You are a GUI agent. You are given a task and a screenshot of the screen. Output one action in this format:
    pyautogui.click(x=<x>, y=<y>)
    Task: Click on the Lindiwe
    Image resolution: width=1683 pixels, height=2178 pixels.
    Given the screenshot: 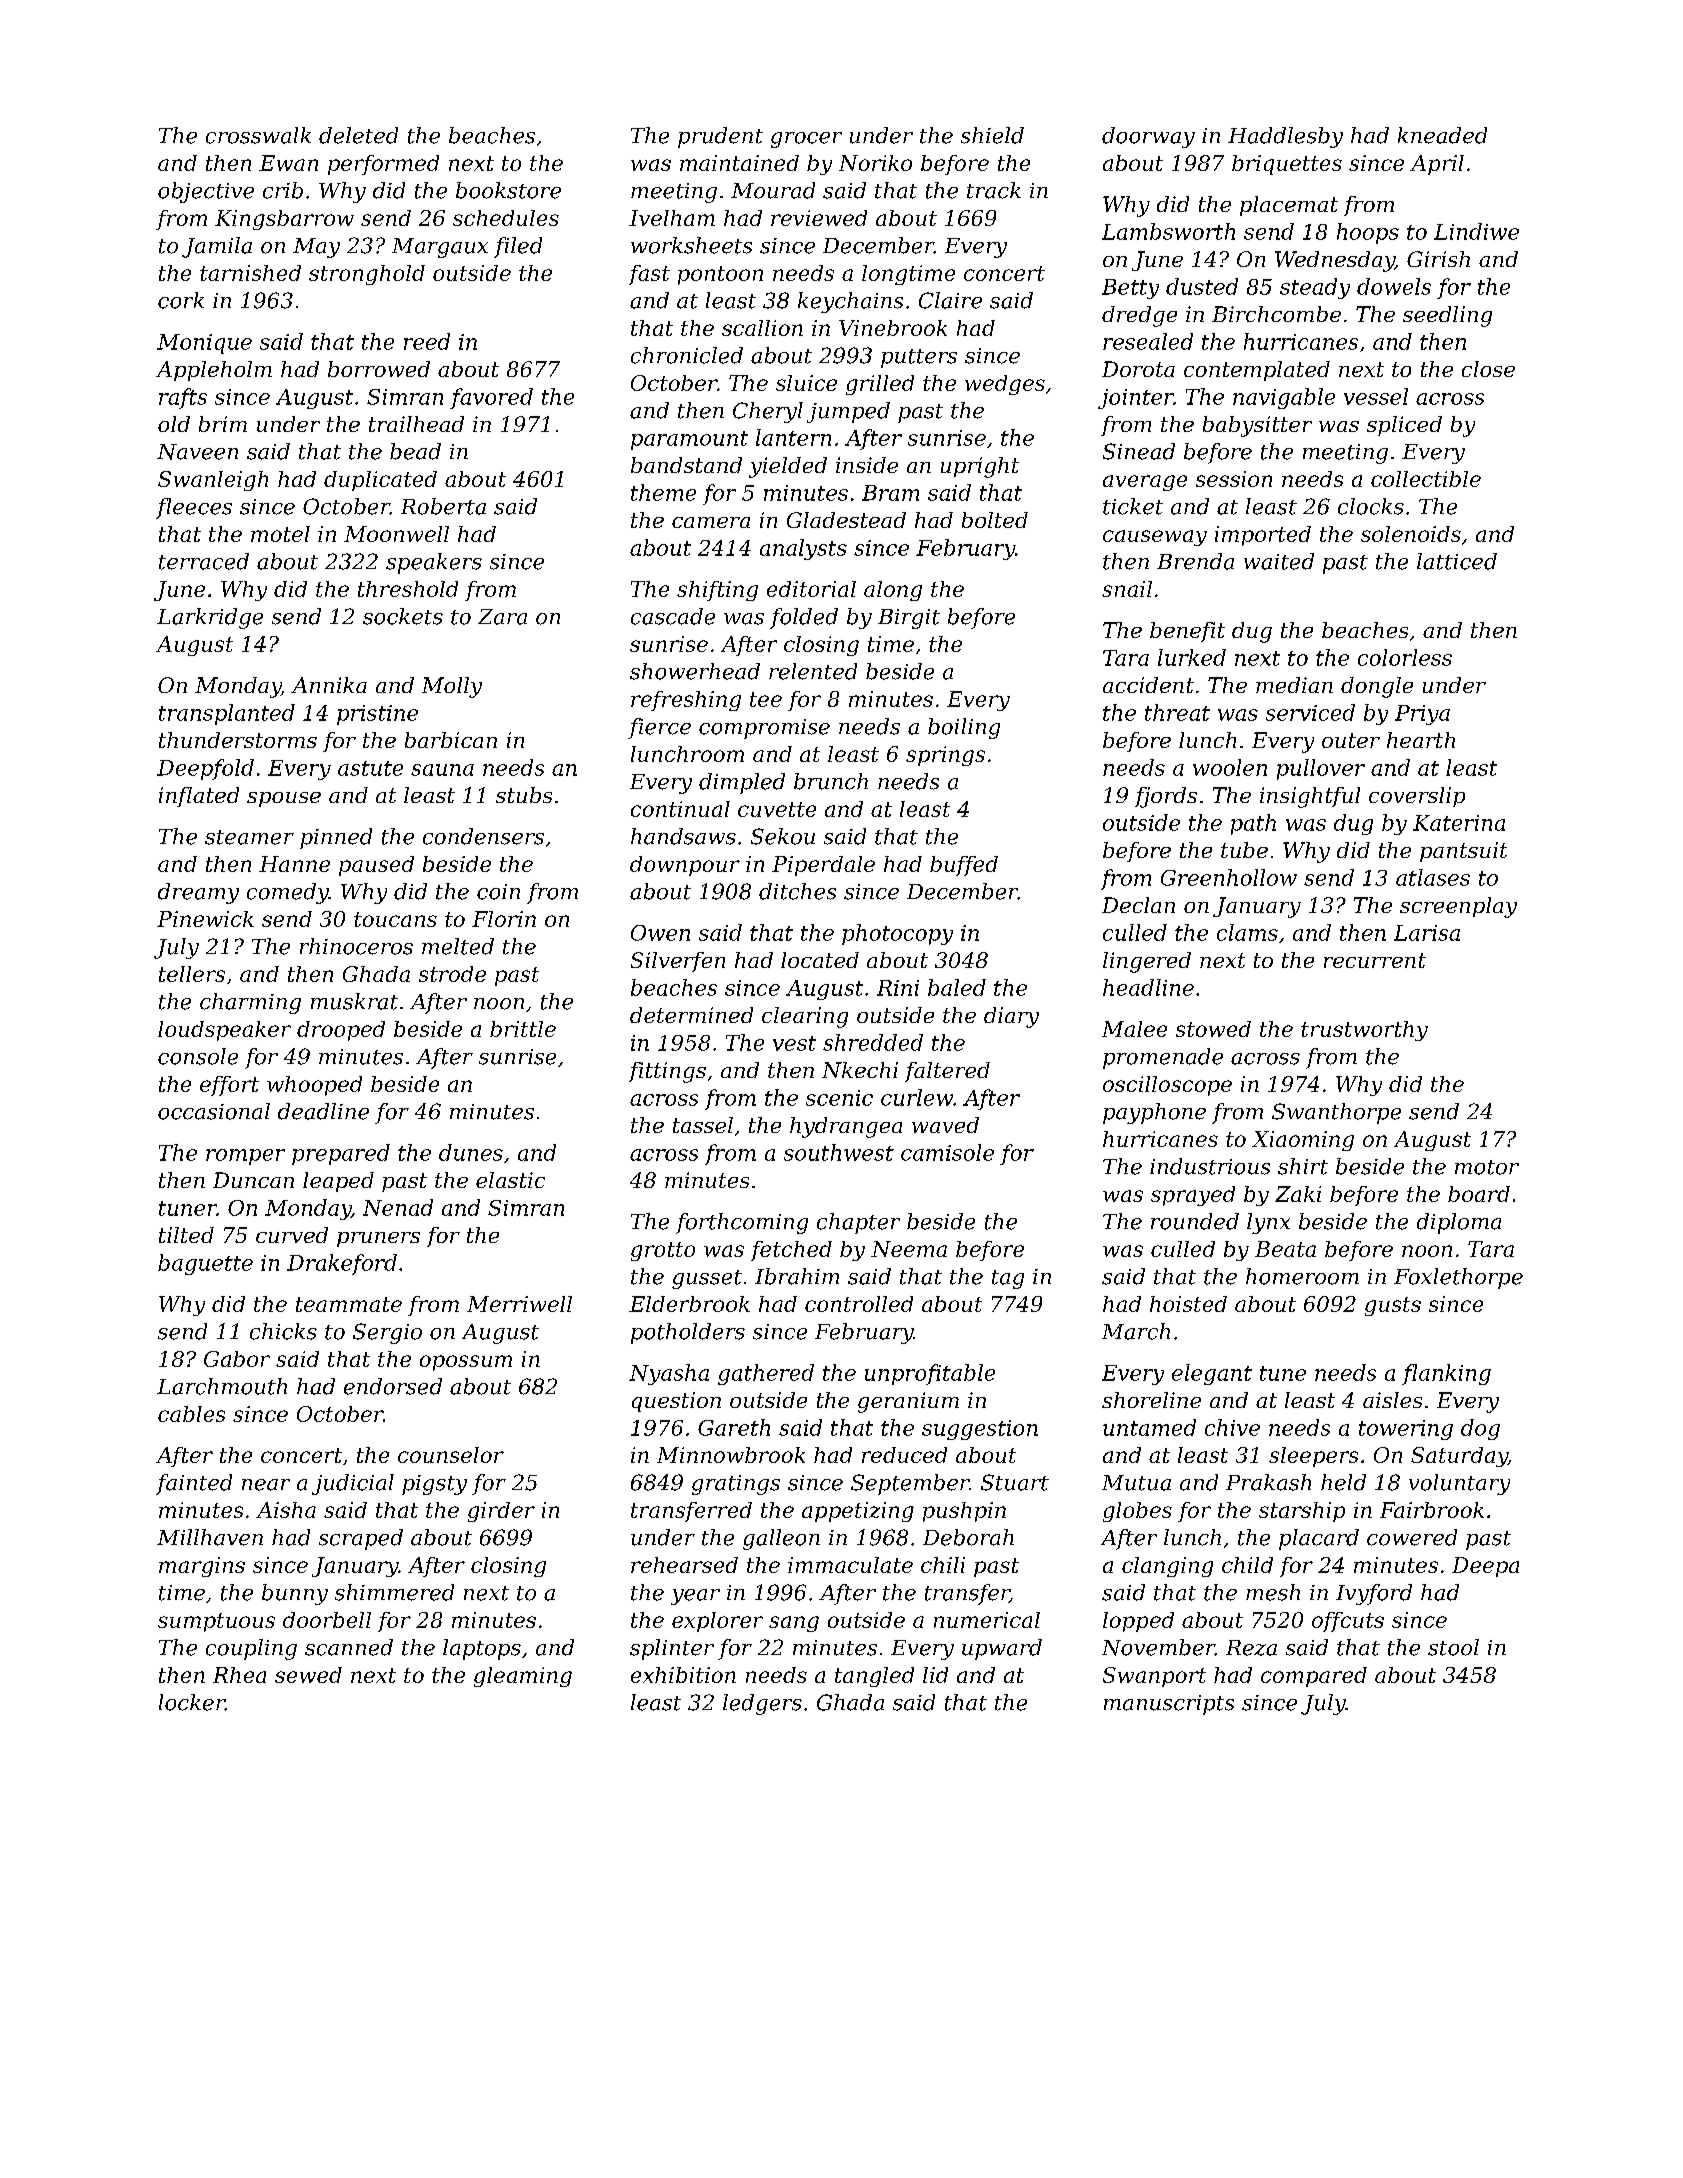 What is the action you would take?
    pyautogui.click(x=1476, y=231)
